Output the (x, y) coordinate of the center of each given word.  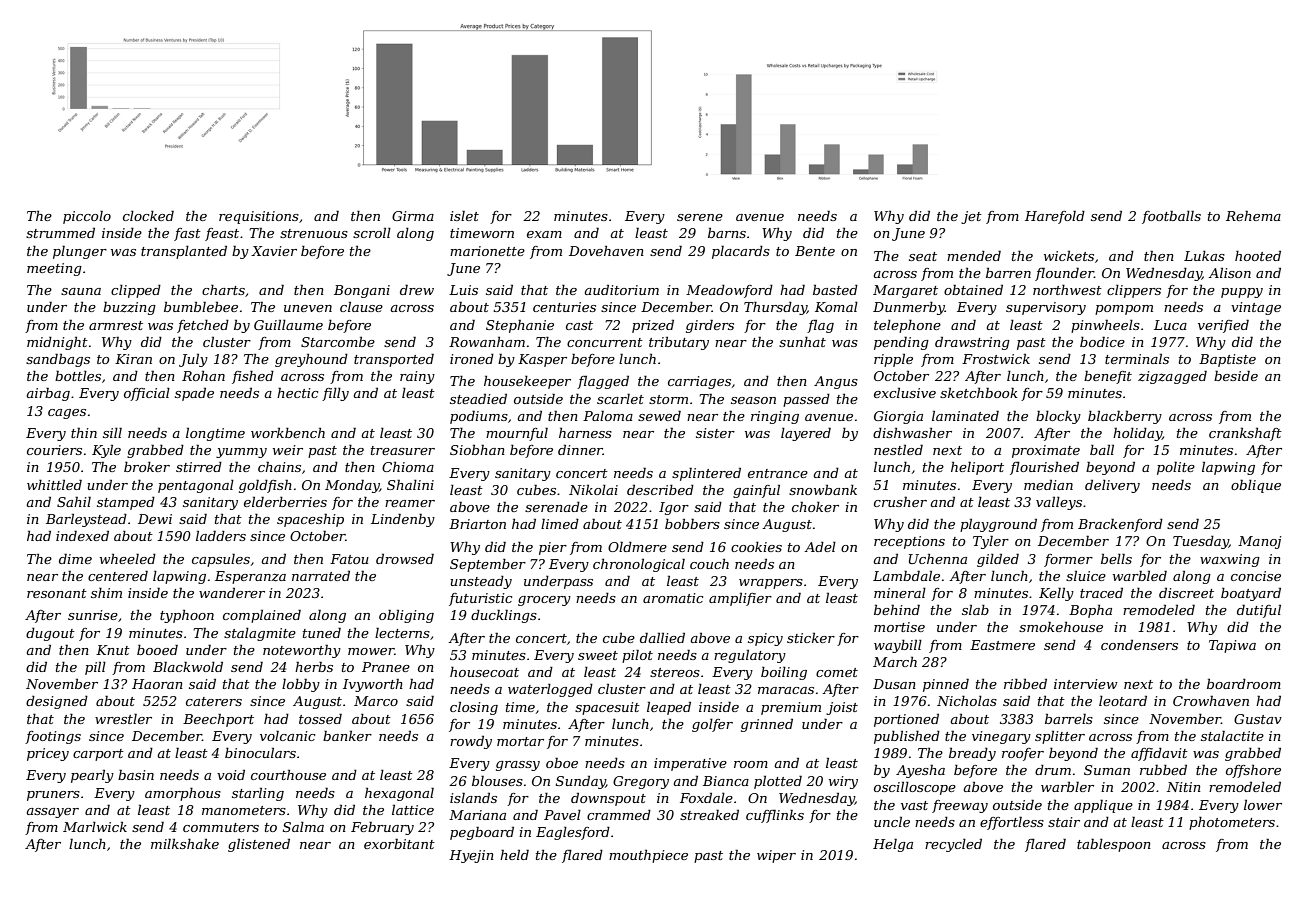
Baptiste (1227, 360)
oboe (562, 762)
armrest (116, 325)
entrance (778, 473)
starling (258, 794)
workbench (288, 433)
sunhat (802, 341)
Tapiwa (1232, 646)
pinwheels (1105, 326)
